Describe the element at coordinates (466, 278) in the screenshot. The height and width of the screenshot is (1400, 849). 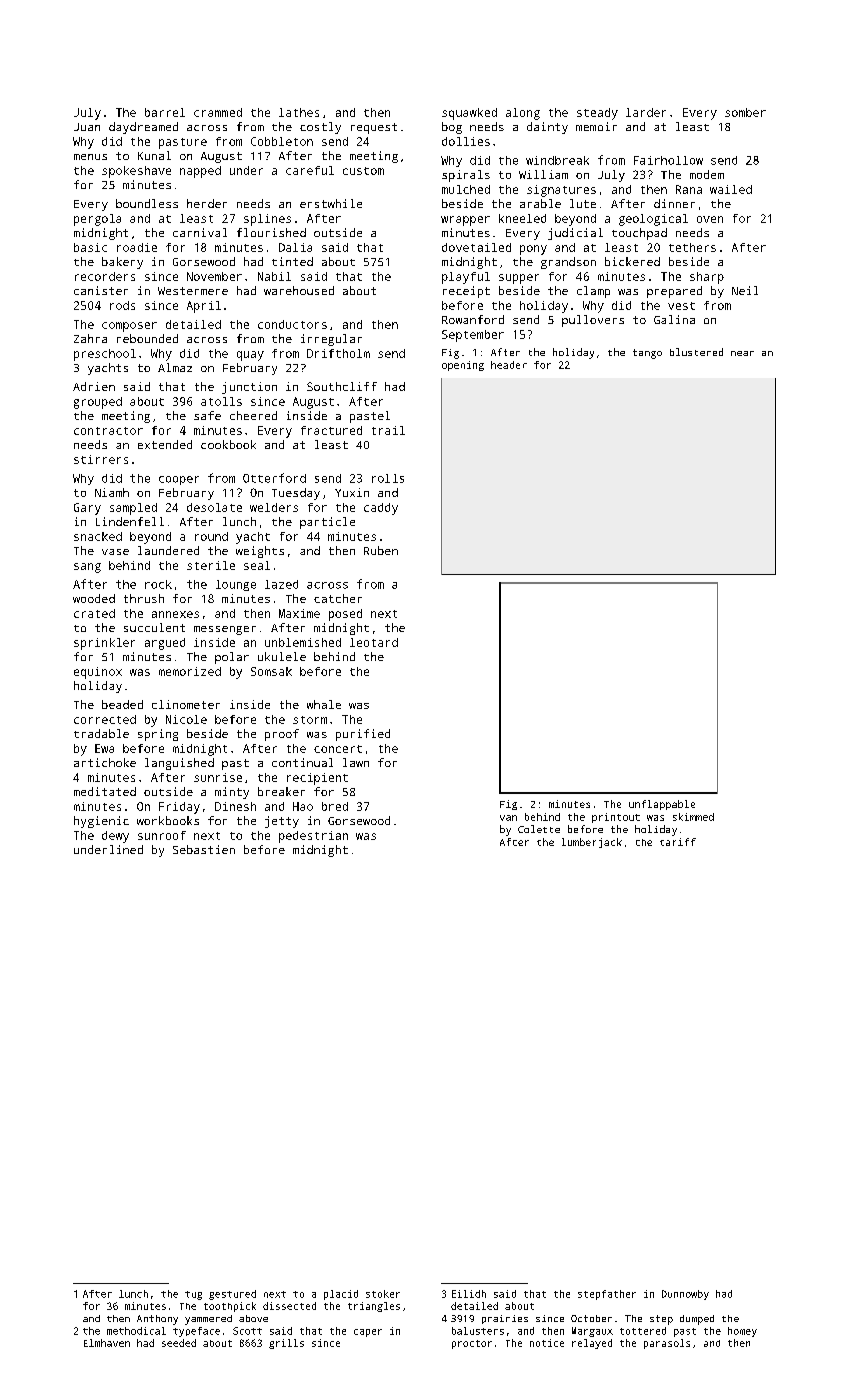
I see `playful` at that location.
